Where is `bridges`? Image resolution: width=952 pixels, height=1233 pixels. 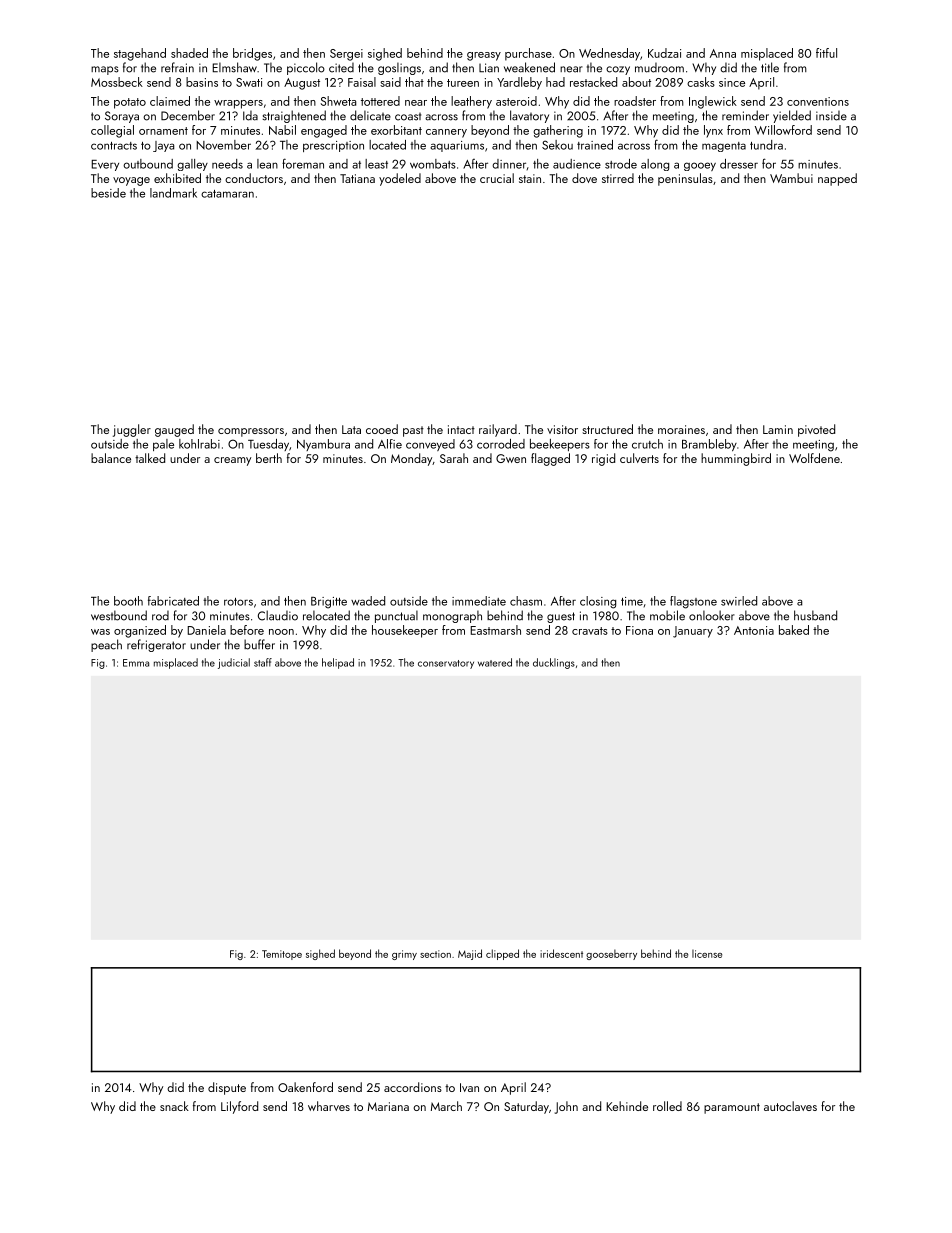
bridges is located at coordinates (252, 54).
